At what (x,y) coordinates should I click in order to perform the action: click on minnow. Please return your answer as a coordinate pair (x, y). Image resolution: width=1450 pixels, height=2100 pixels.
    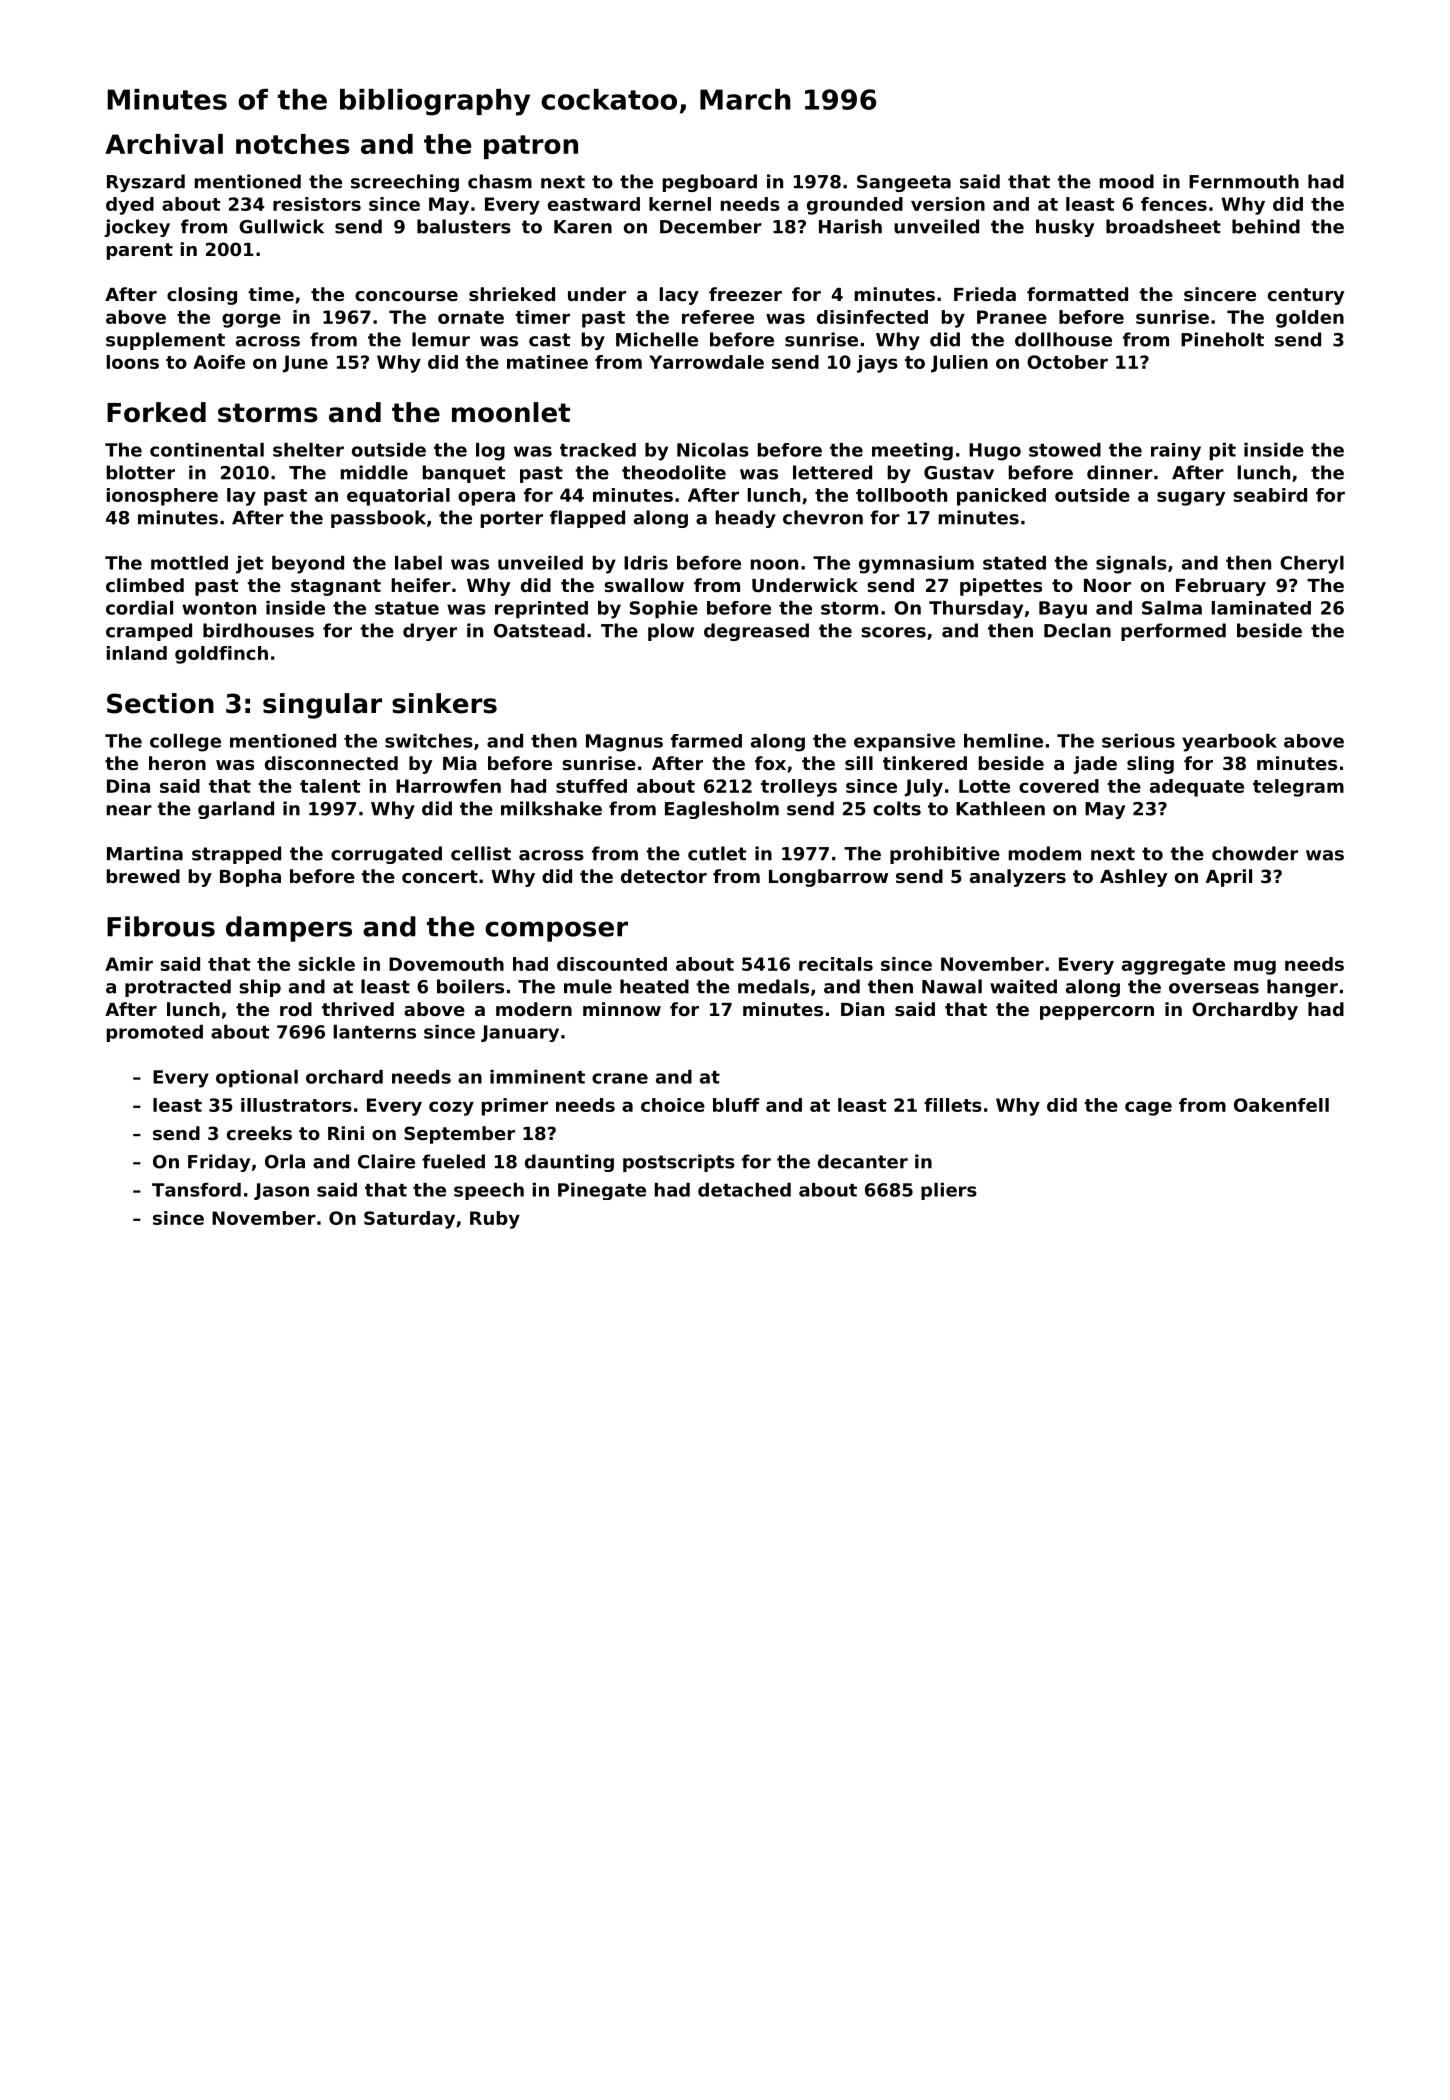
    Looking at the image, I should click on (622, 1009).
